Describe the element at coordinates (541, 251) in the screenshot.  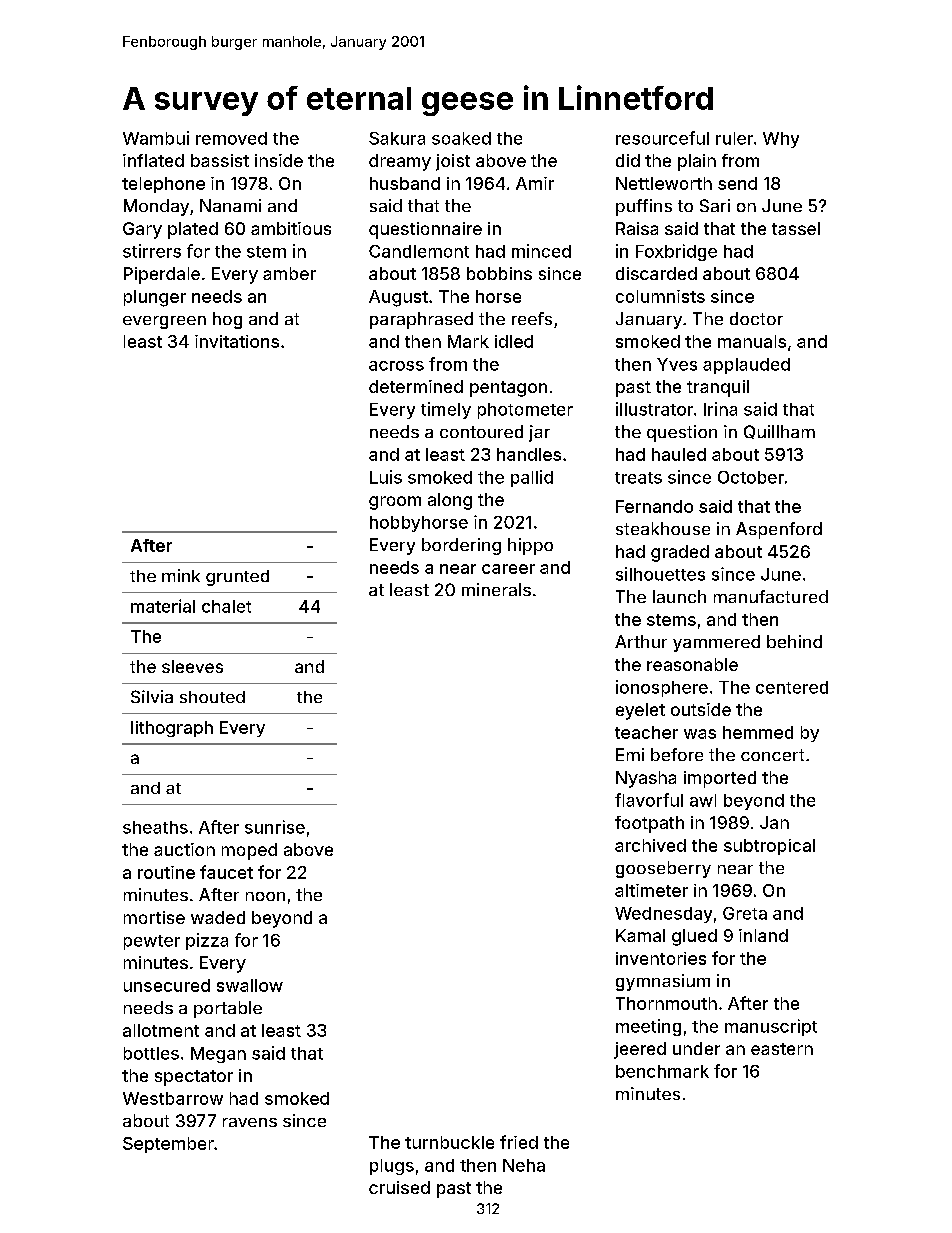
I see `minced` at that location.
